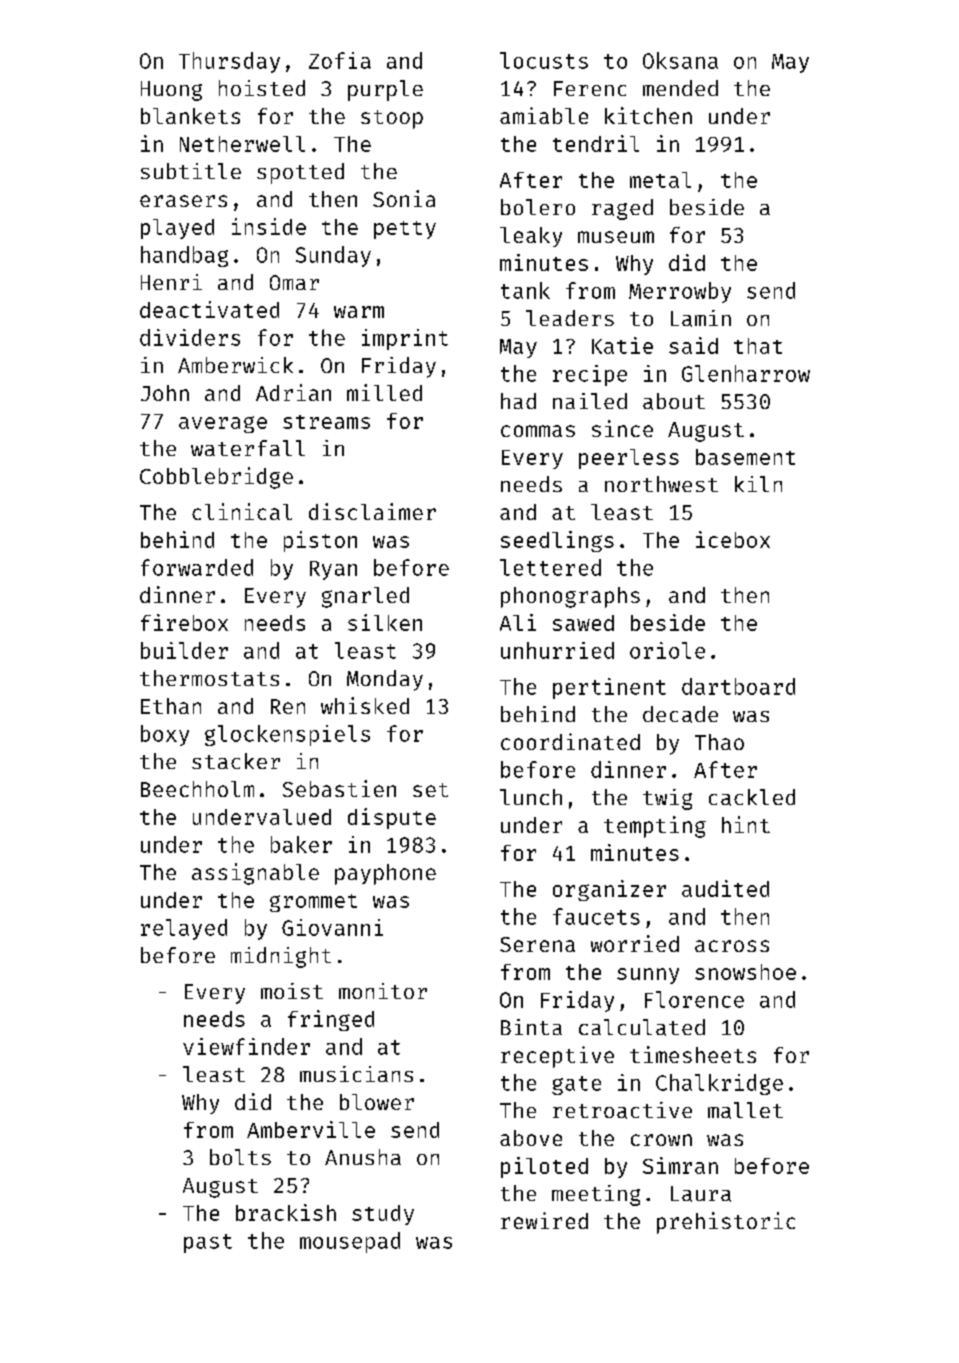  What do you see at coordinates (208, 1243) in the image?
I see `past` at bounding box center [208, 1243].
